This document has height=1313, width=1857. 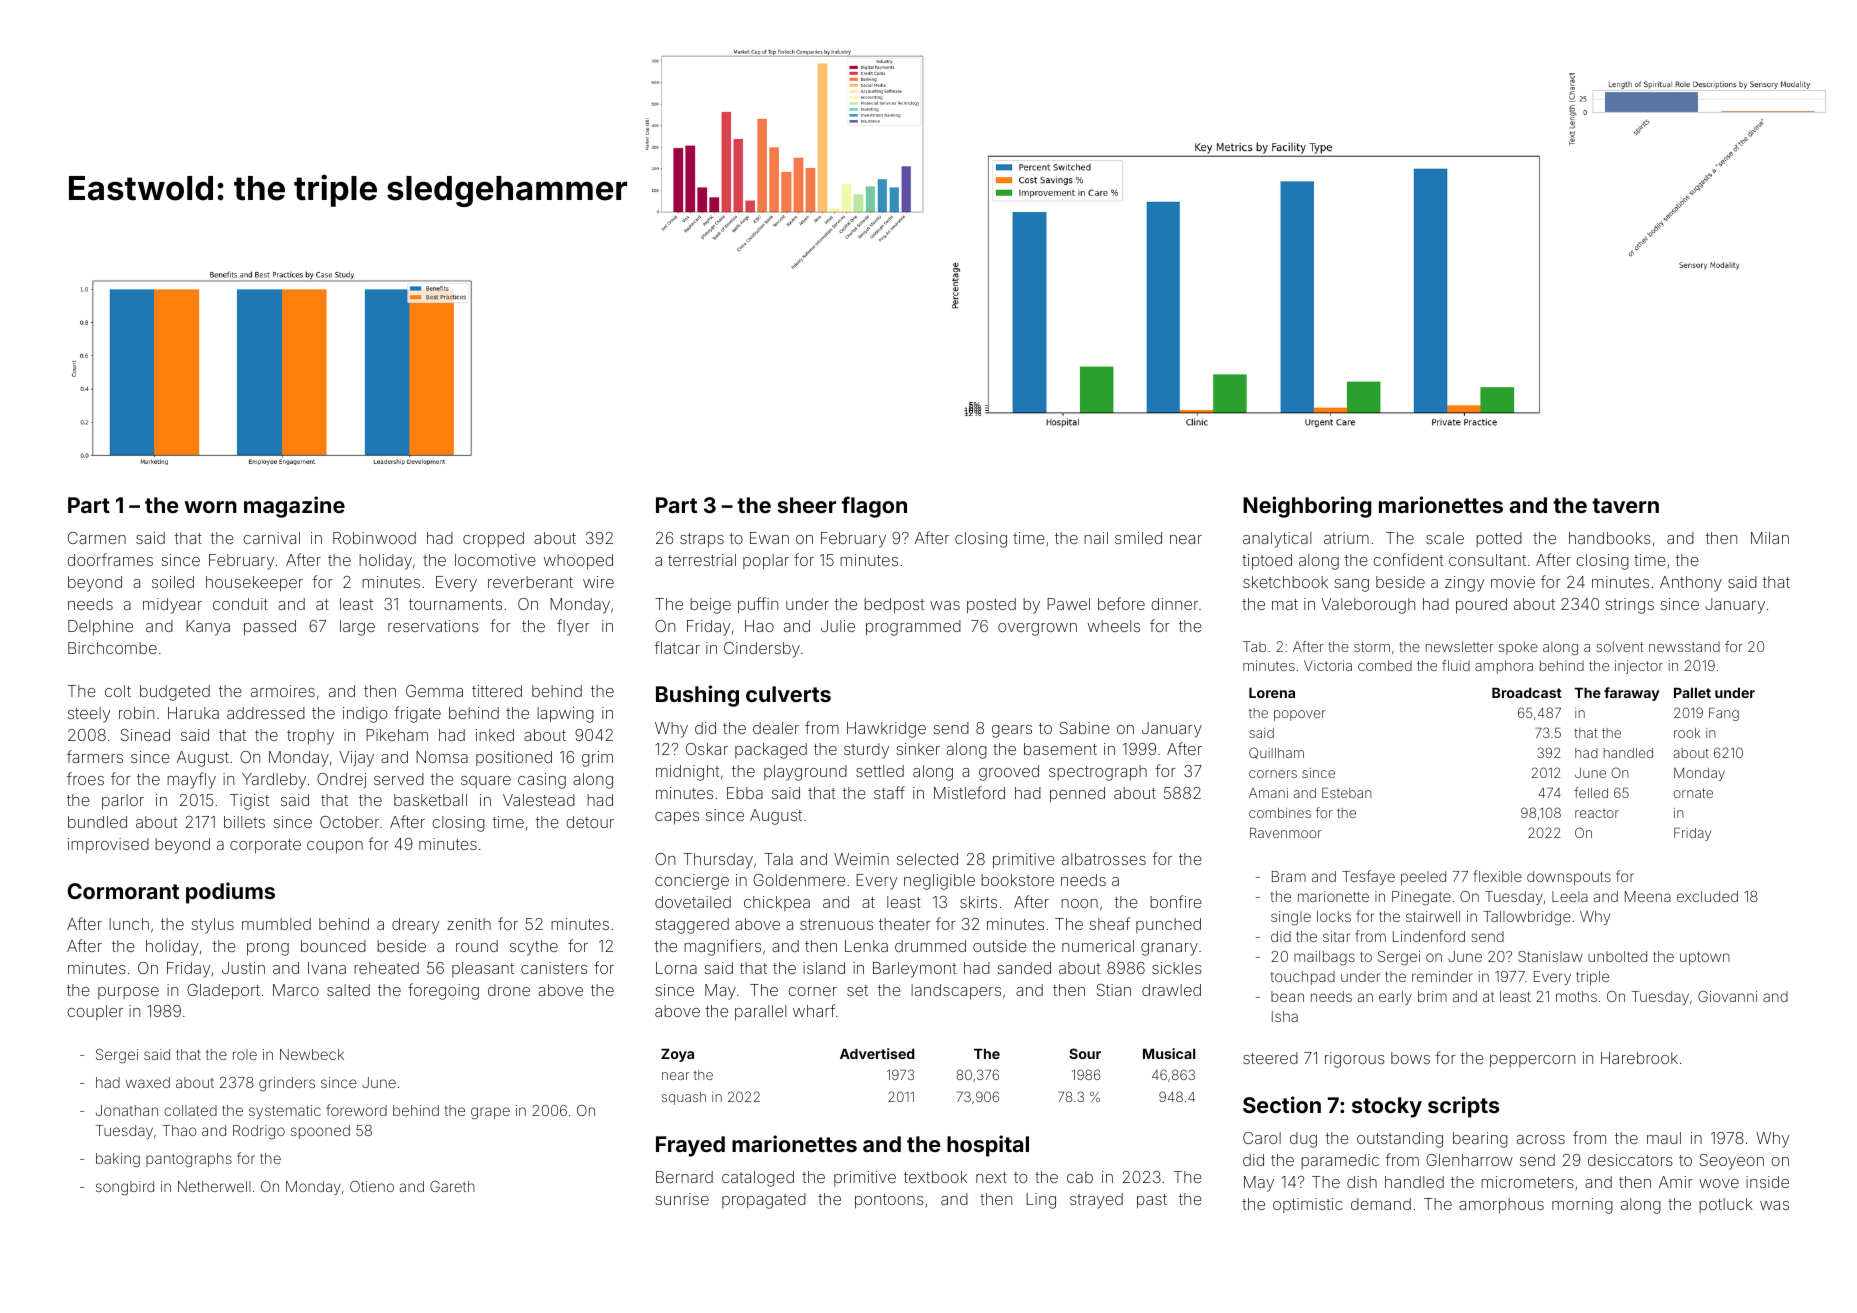 I want to click on reverberant, so click(x=530, y=582).
